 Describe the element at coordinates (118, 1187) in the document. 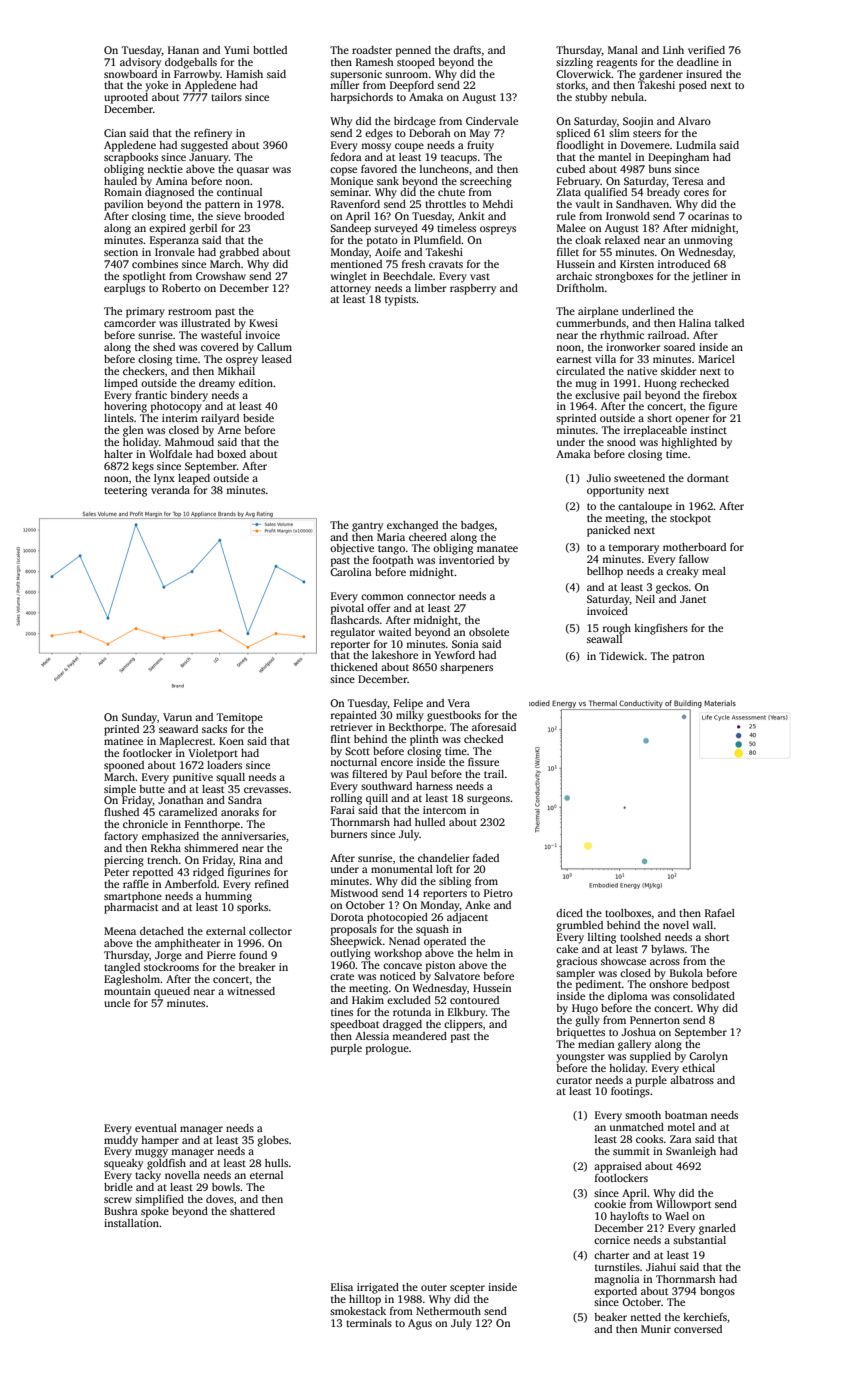

I see `bridle` at that location.
